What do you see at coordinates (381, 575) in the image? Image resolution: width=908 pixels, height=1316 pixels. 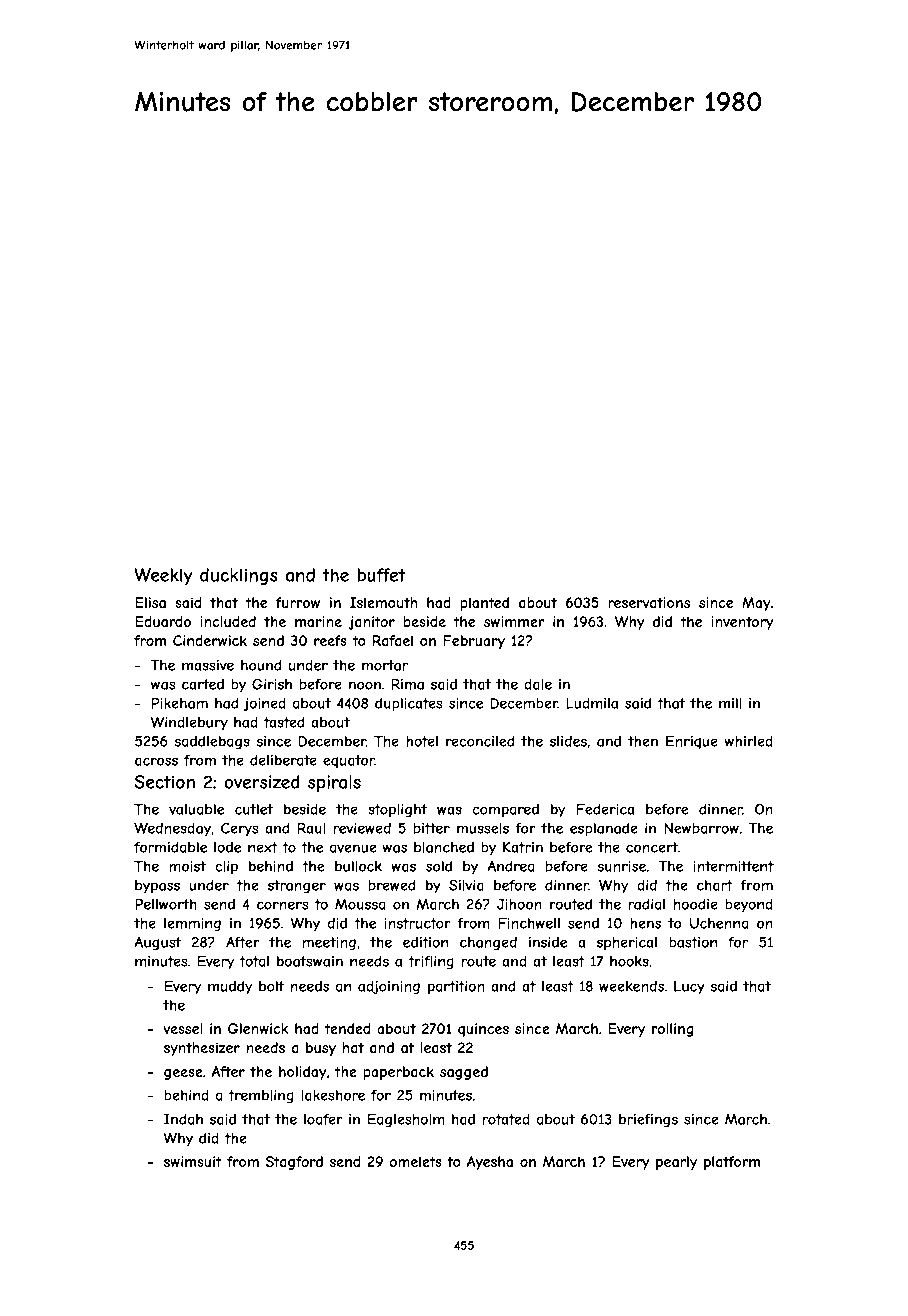 I see `buffet` at bounding box center [381, 575].
